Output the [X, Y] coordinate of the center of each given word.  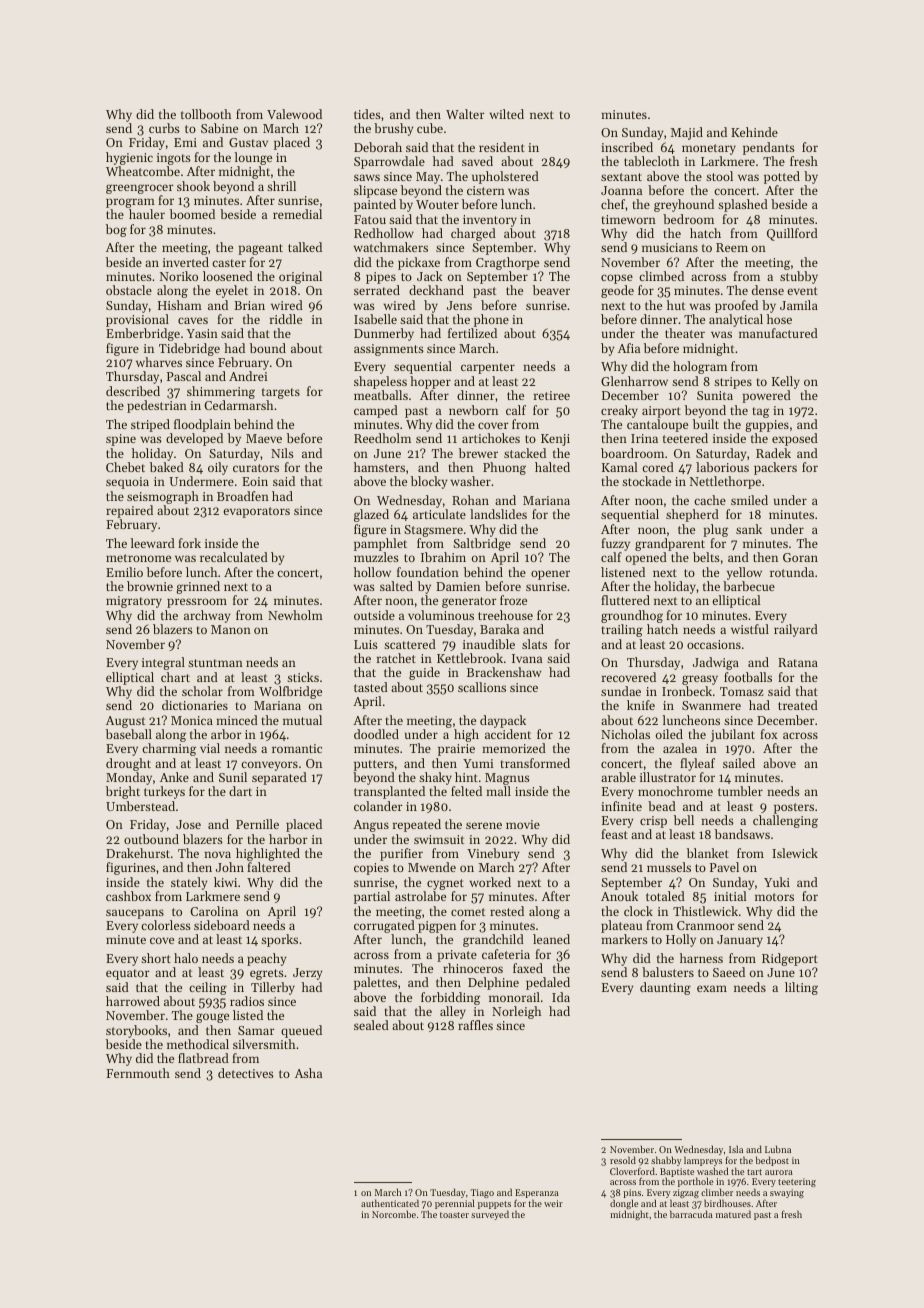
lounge [253, 158]
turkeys [164, 792]
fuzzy [615, 544]
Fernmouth [138, 1073]
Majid [687, 133]
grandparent [670, 544]
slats [534, 644]
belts [706, 557]
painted [375, 205]
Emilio [124, 572]
